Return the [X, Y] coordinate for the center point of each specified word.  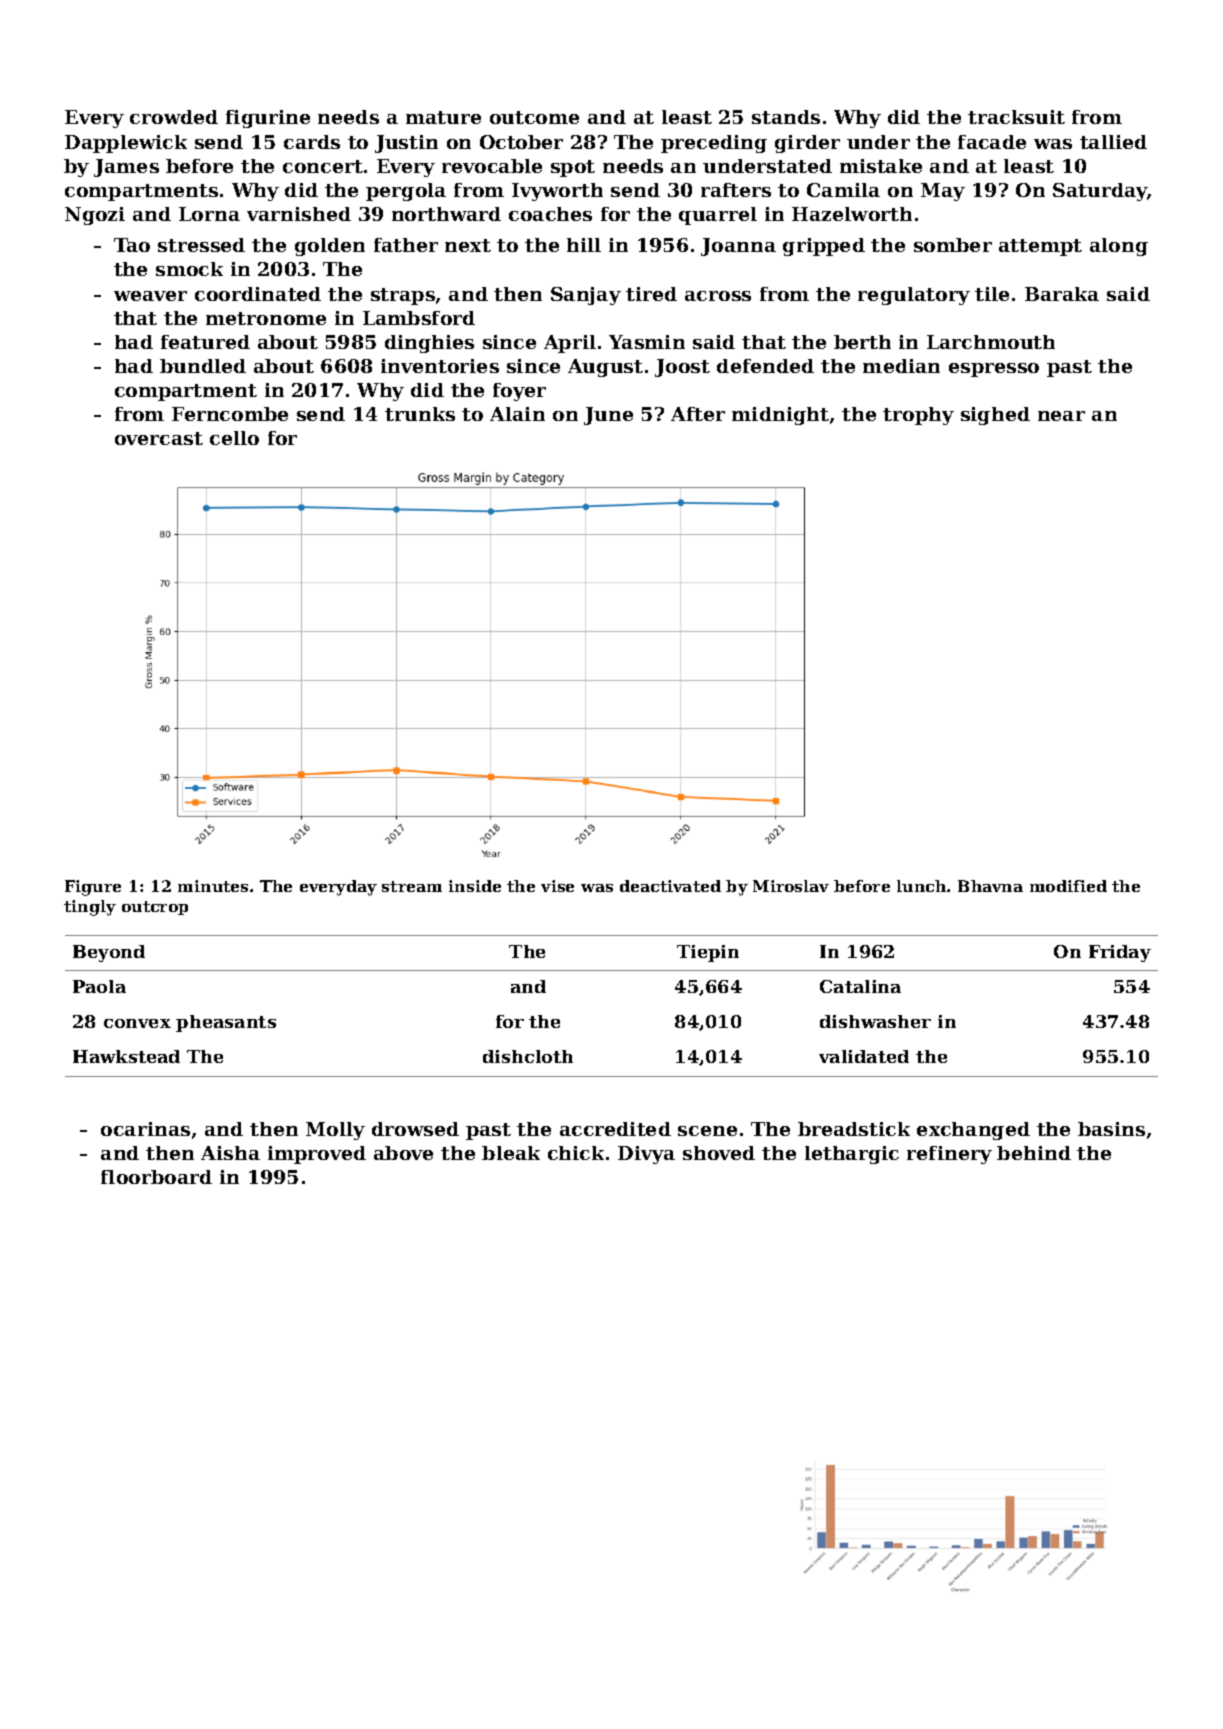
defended [765, 366]
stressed [201, 245]
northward [446, 214]
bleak [511, 1153]
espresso [994, 370]
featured [205, 342]
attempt [1040, 247]
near [1061, 416]
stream [412, 886]
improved [317, 1155]
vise [557, 886]
